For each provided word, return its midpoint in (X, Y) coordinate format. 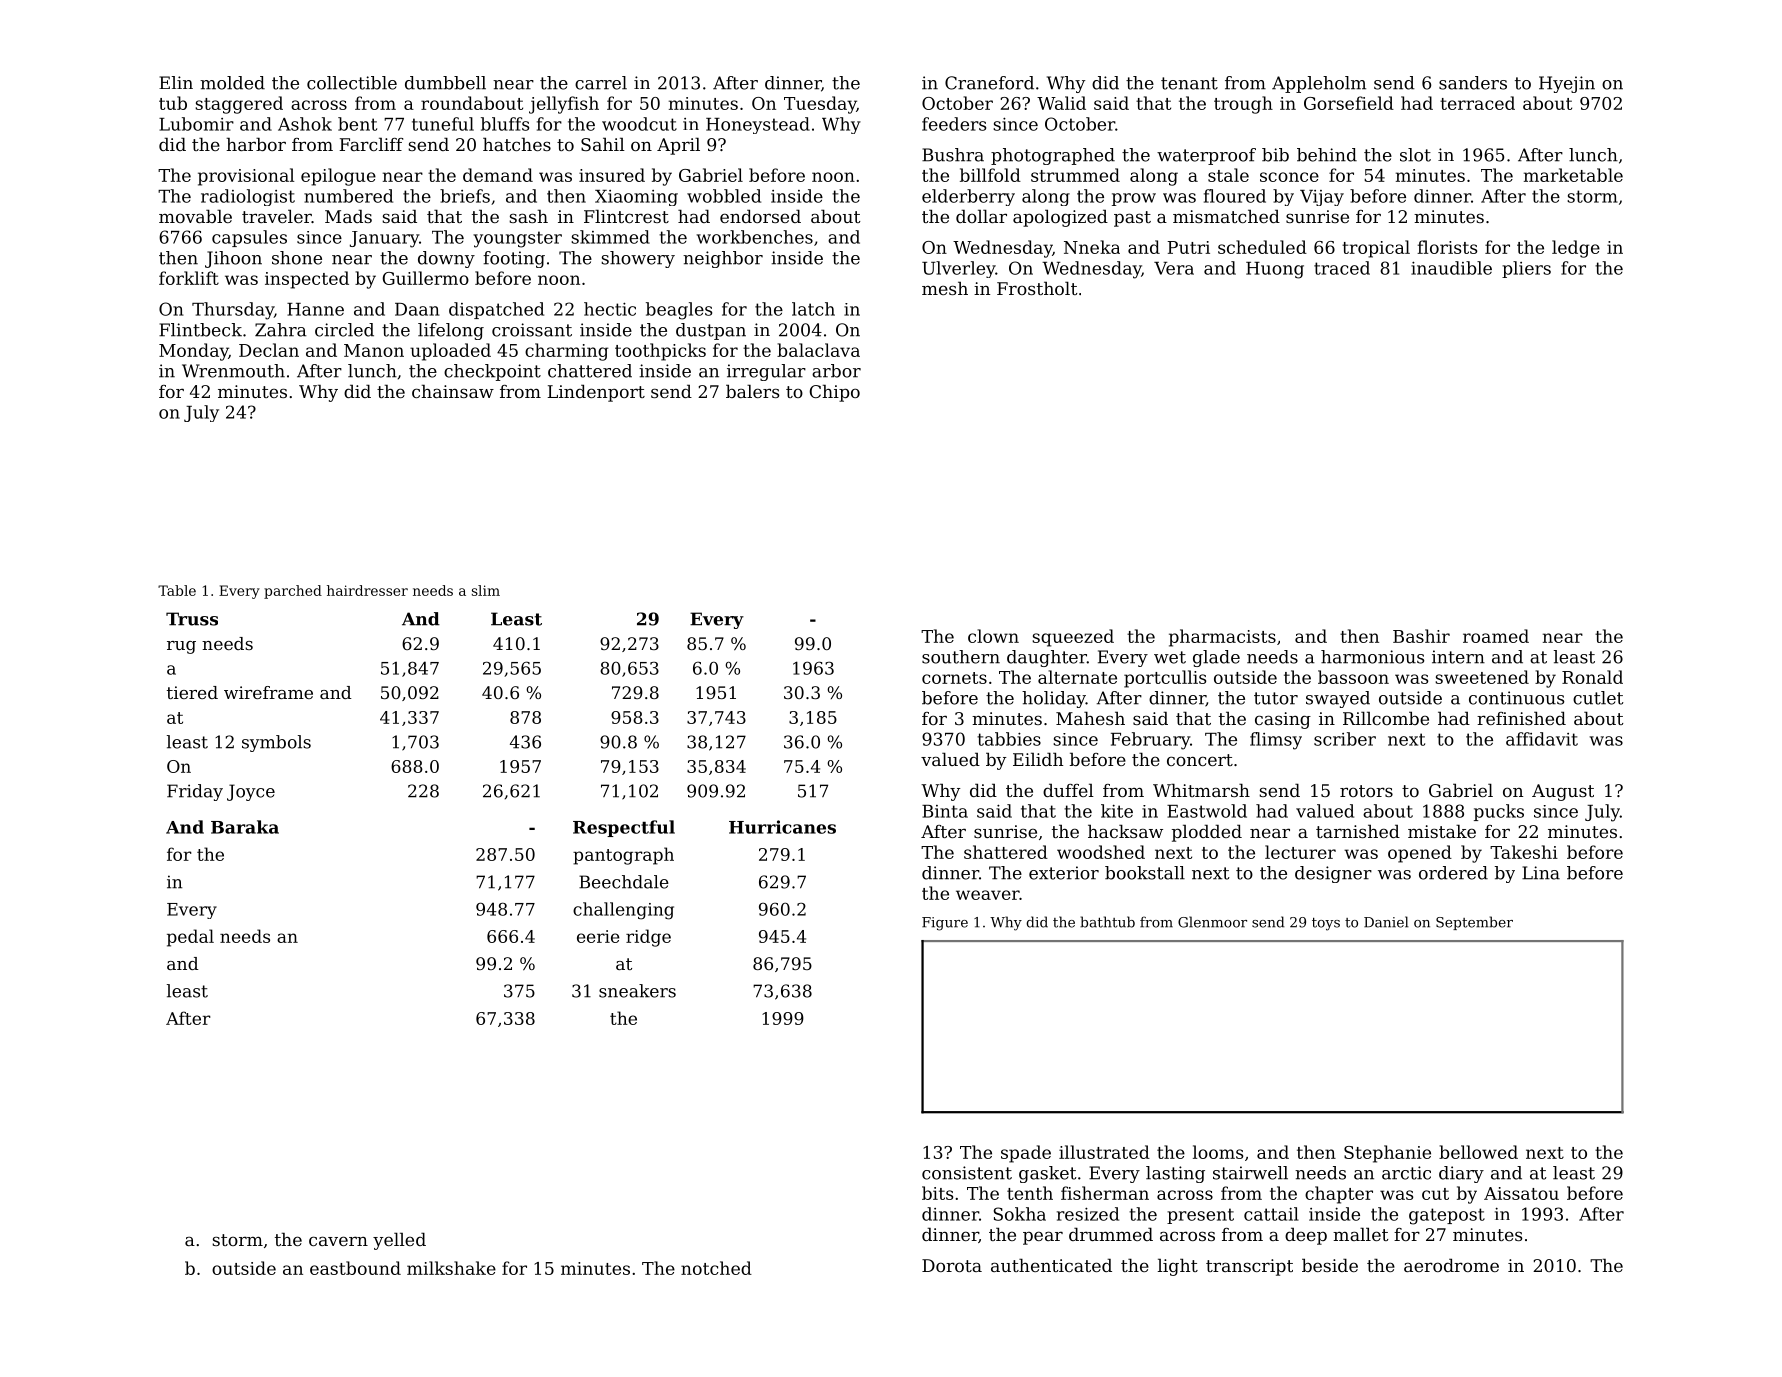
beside (1330, 1265)
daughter (1047, 658)
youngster (517, 239)
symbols (276, 743)
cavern (338, 1241)
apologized (1060, 218)
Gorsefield (1349, 103)
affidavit (1542, 739)
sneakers (637, 991)
